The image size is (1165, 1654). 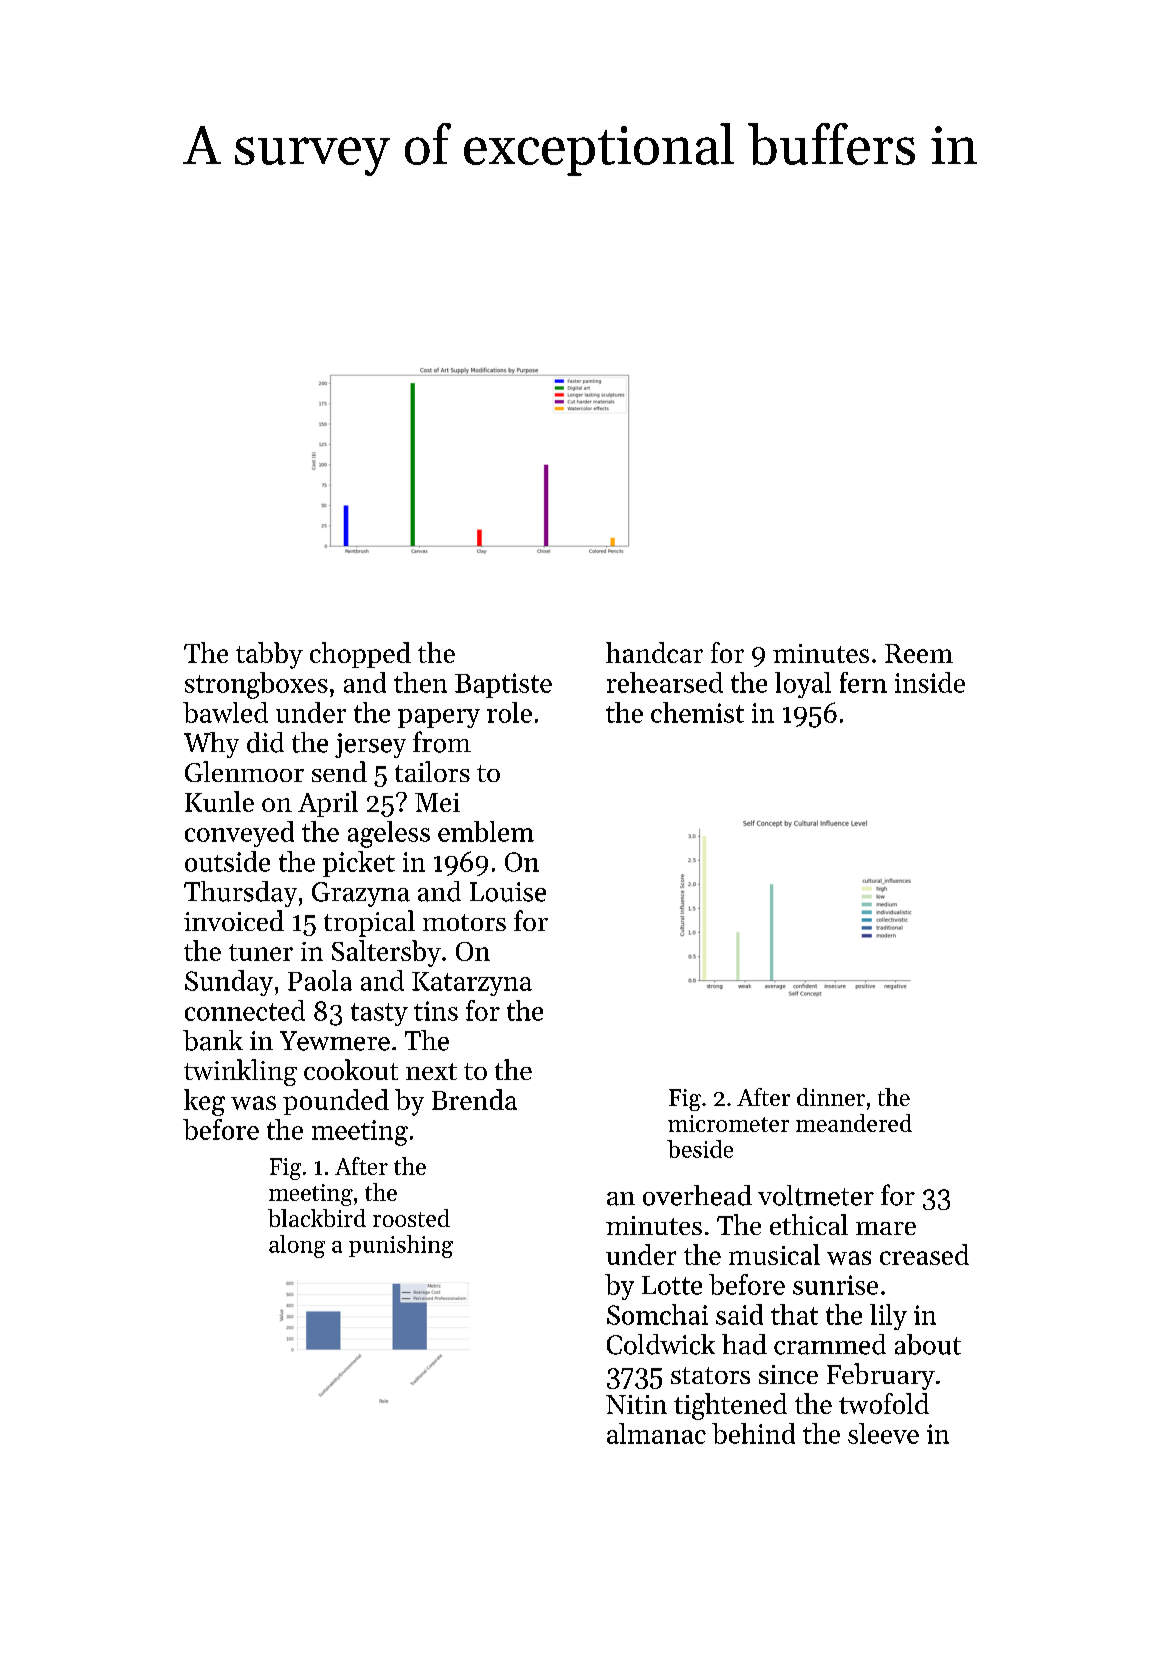 What do you see at coordinates (508, 892) in the screenshot?
I see `Louise` at bounding box center [508, 892].
